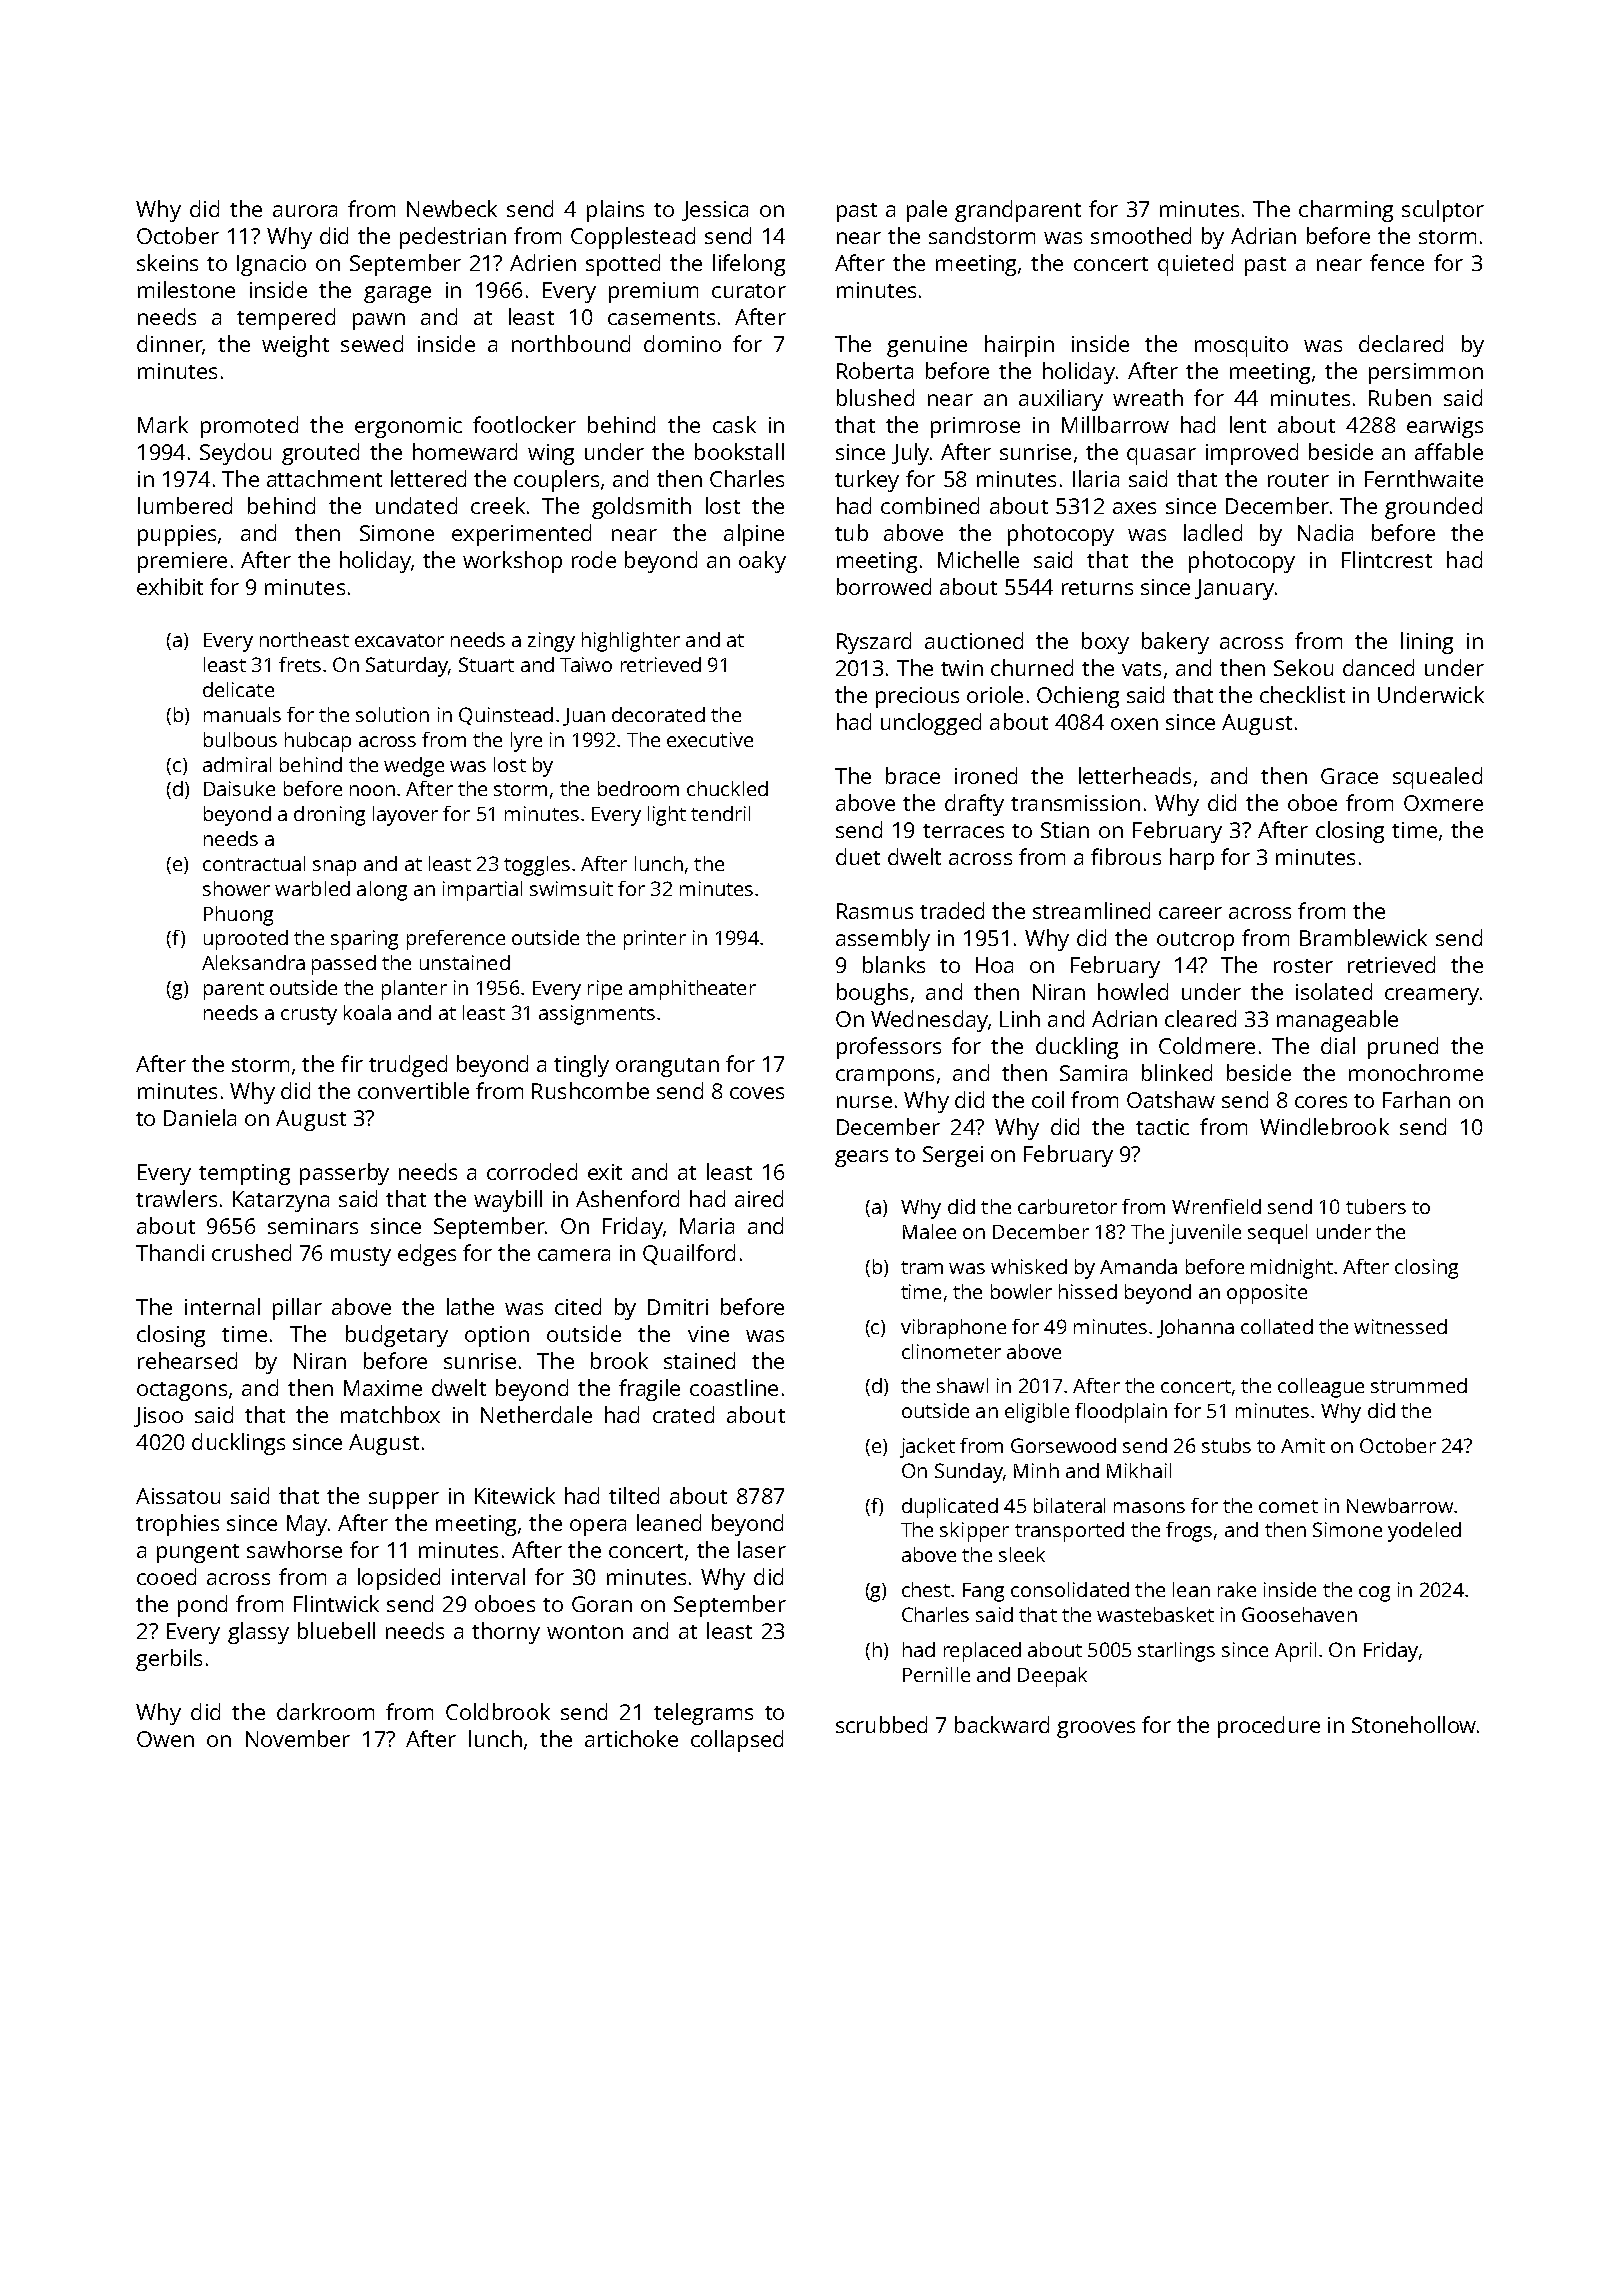 The height and width of the image is (2292, 1620). Describe the element at coordinates (281, 1201) in the image. I see `Katarzyna` at that location.
